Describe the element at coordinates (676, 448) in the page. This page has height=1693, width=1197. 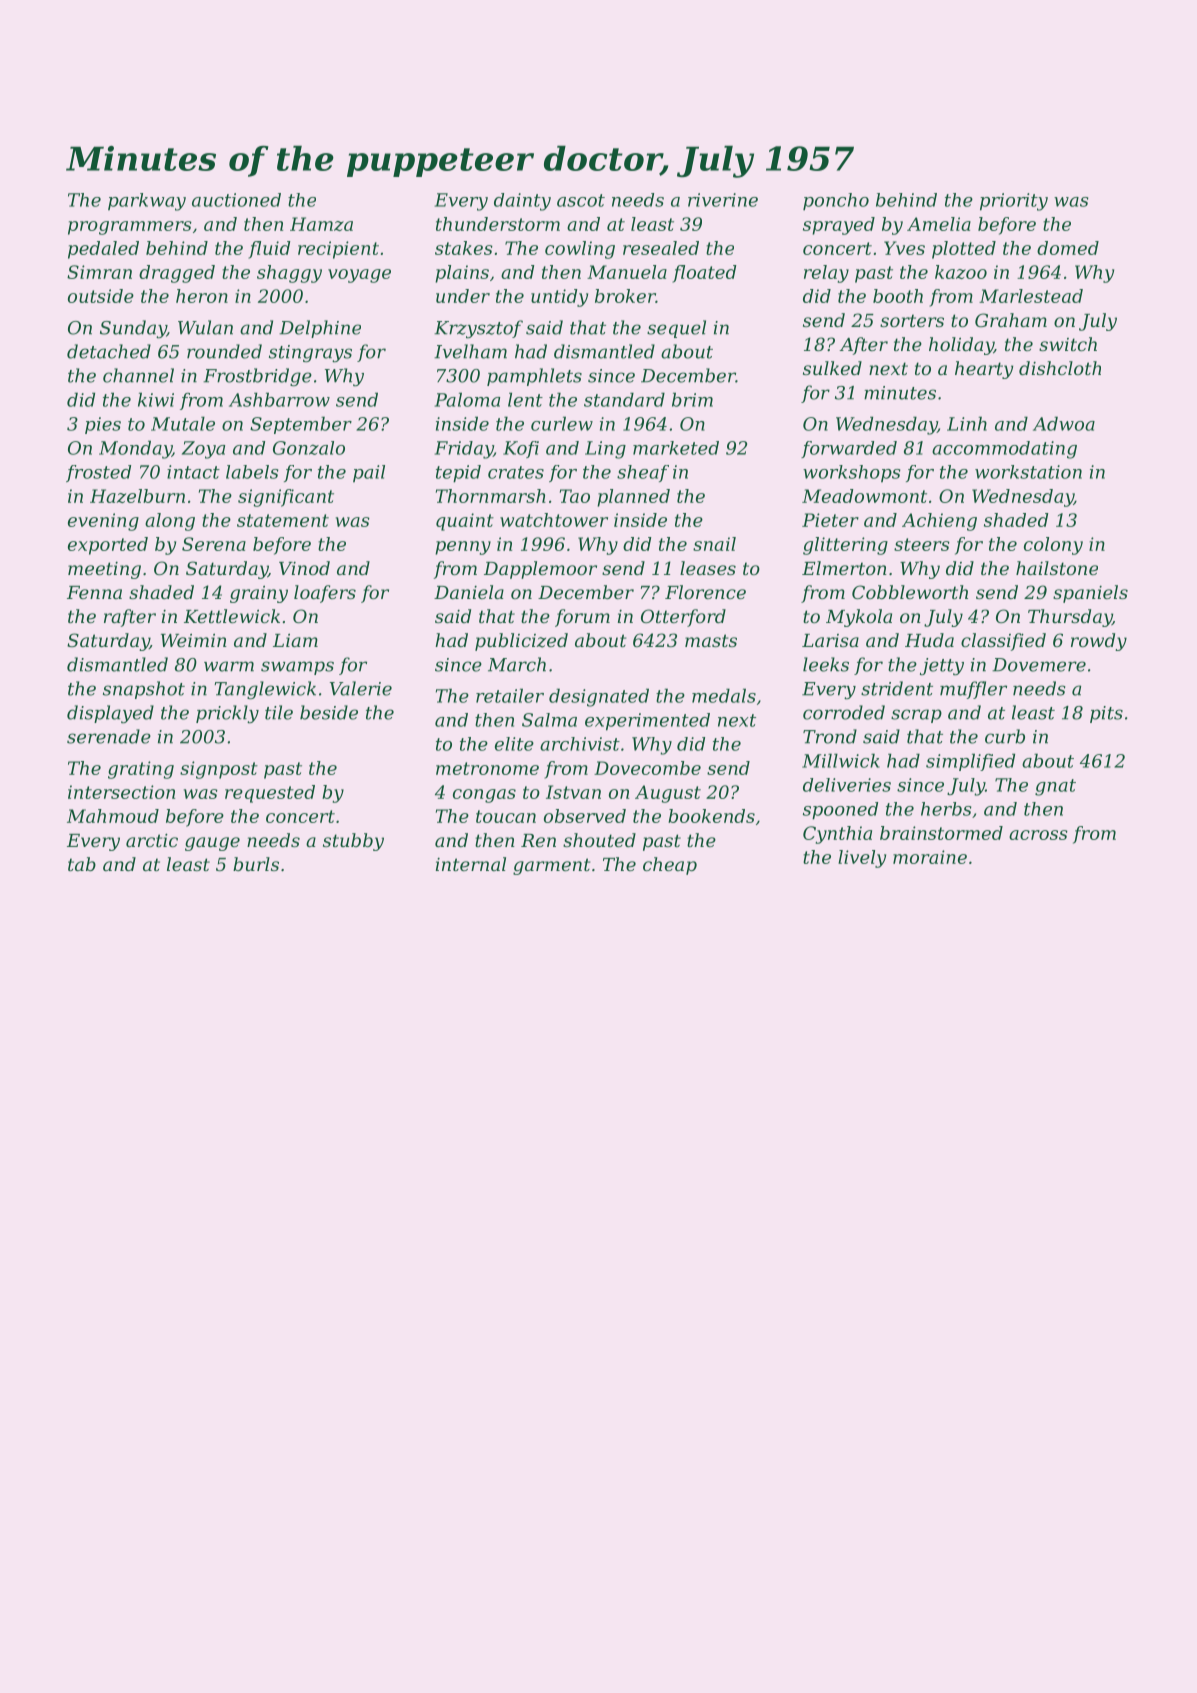
I see `marketed` at that location.
